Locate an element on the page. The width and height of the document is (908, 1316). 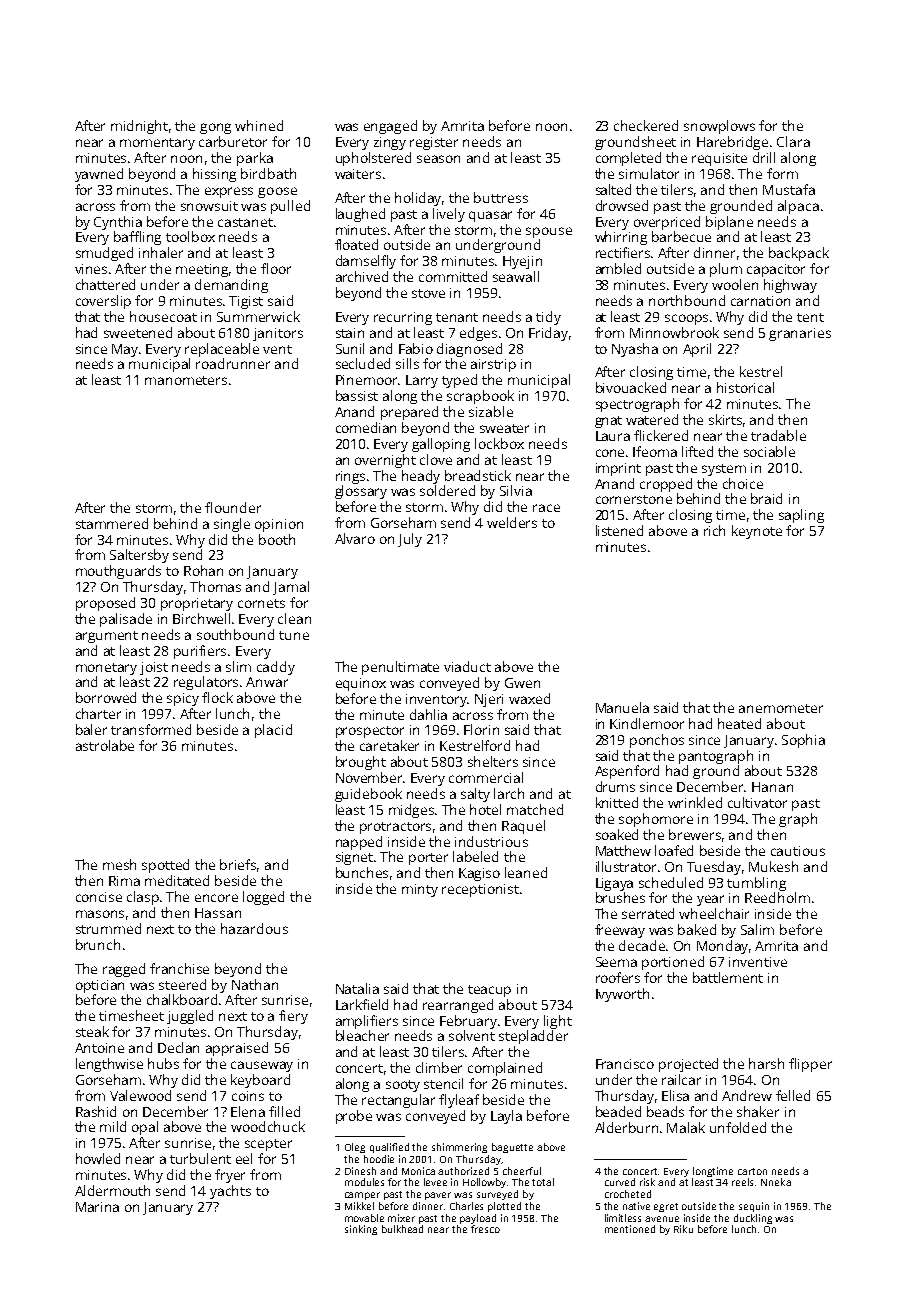
equinox is located at coordinates (361, 684).
